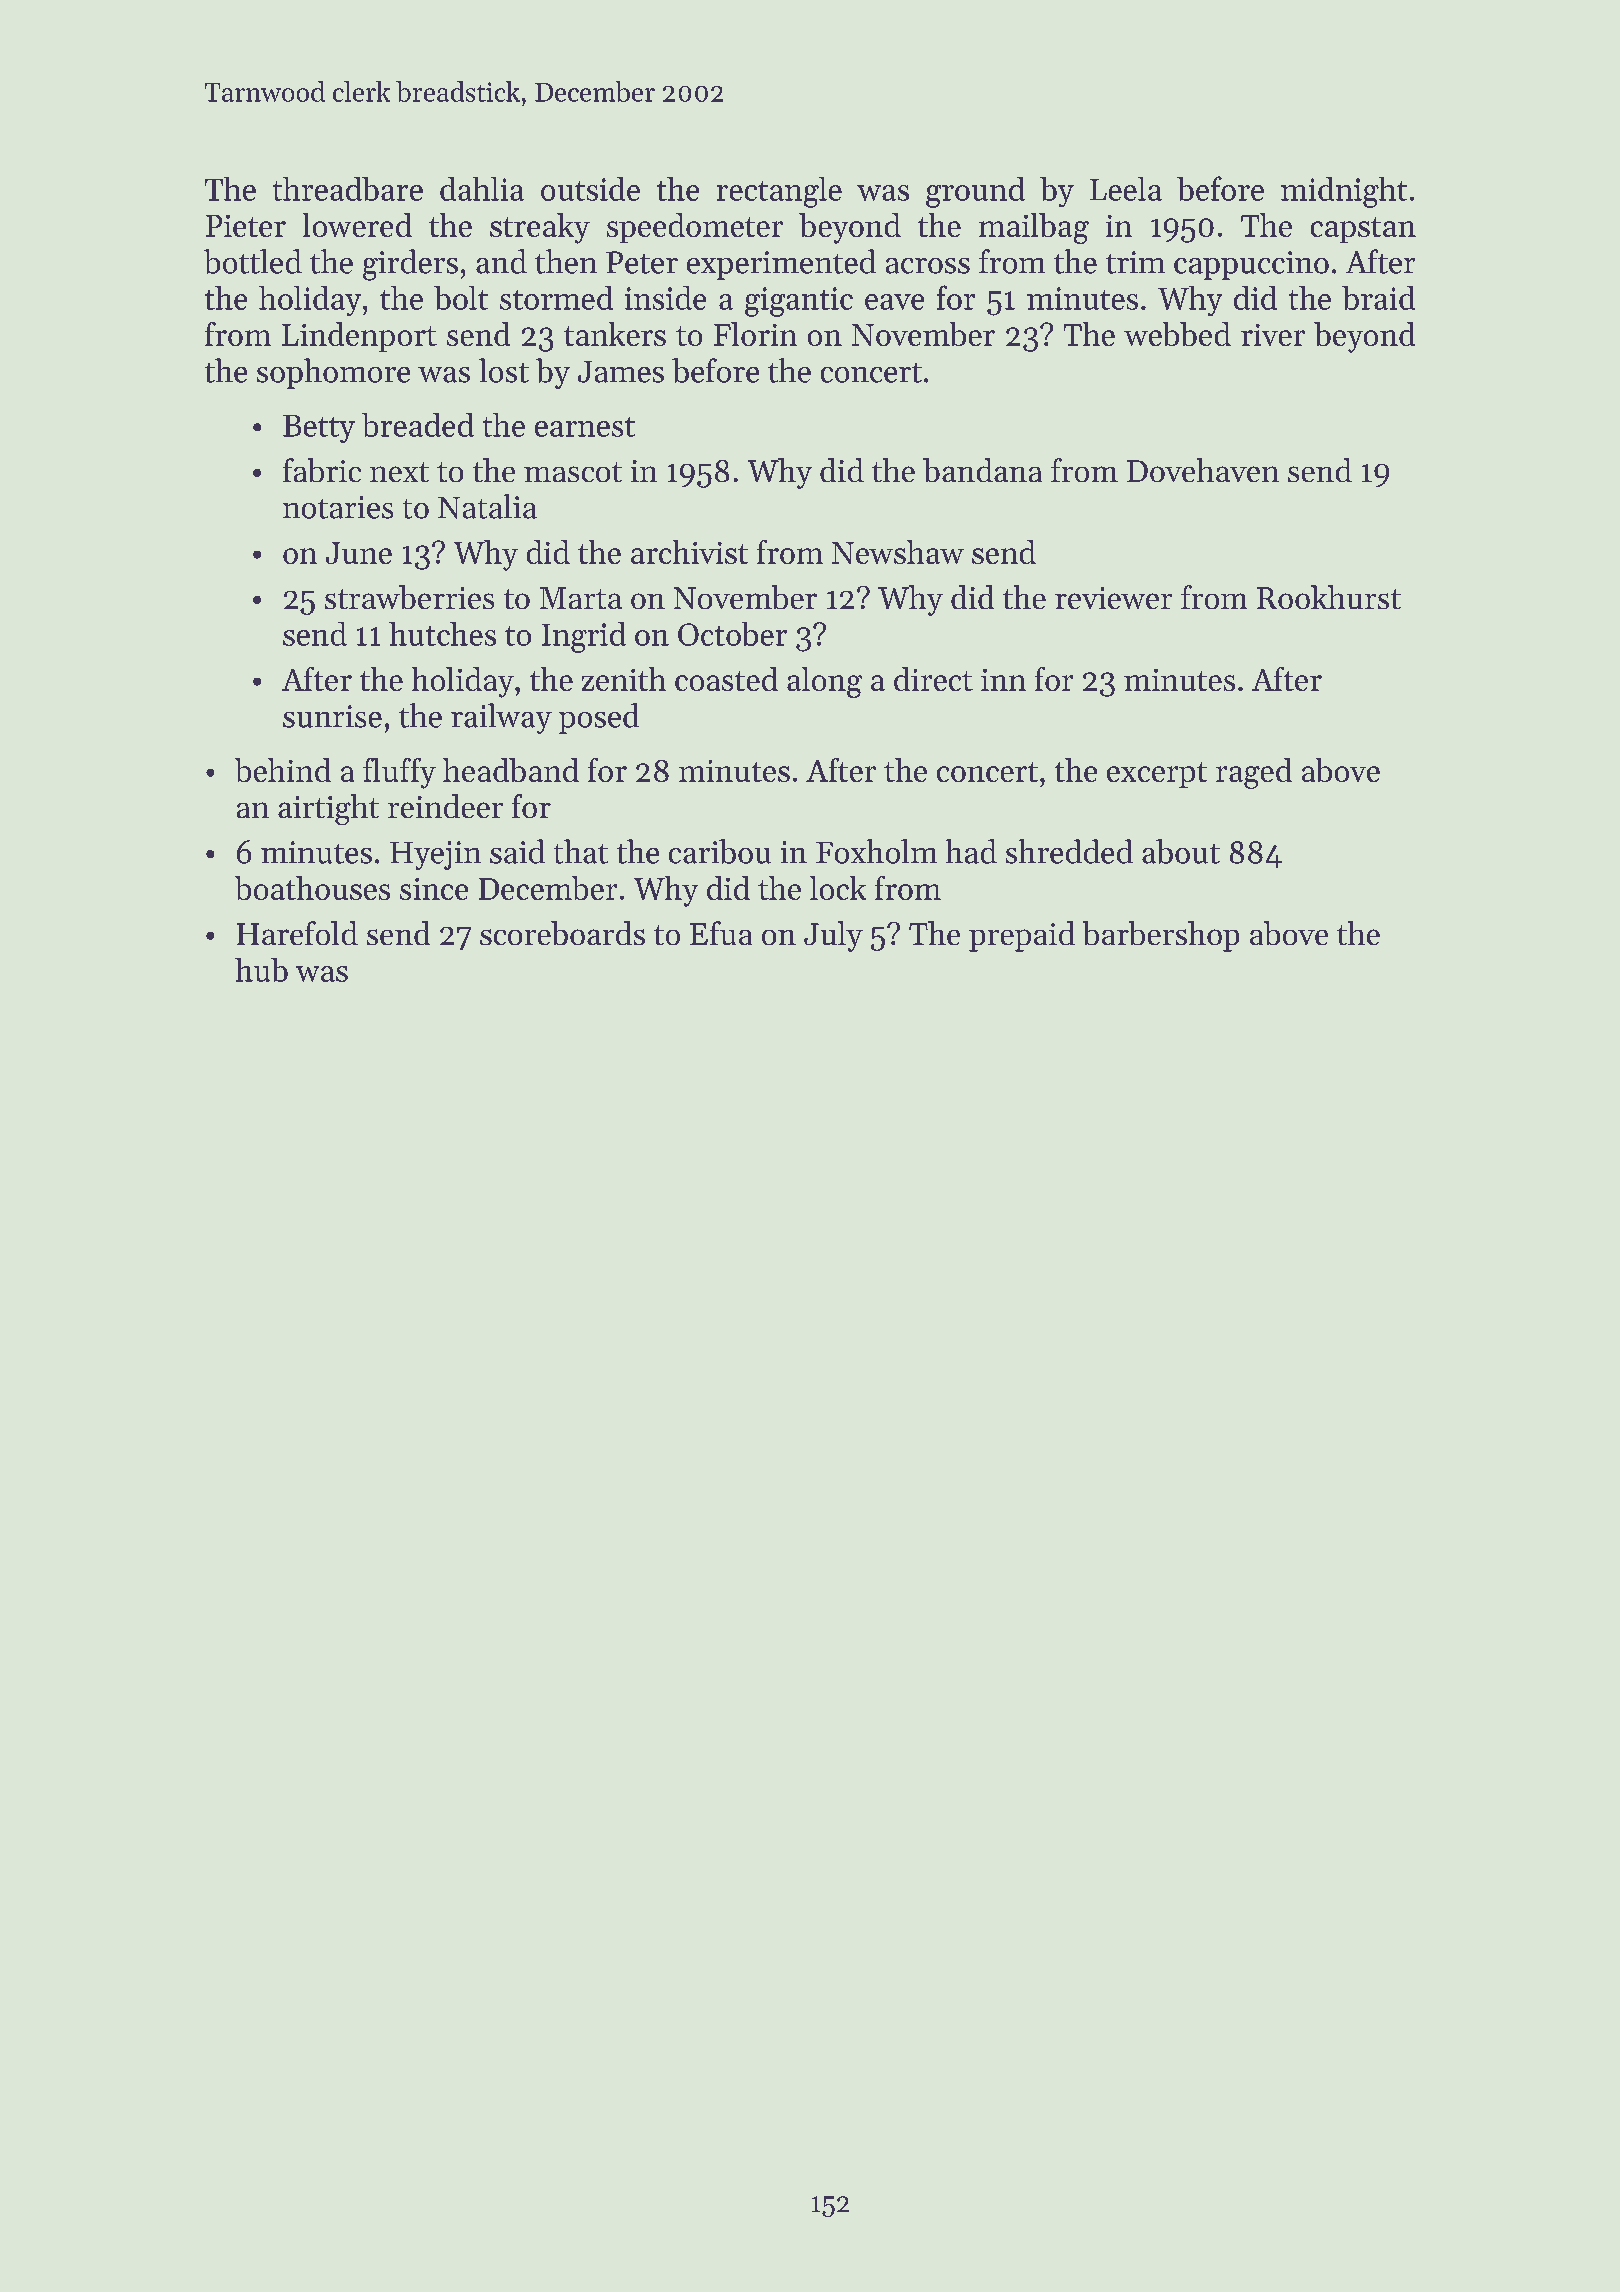  Describe the element at coordinates (418, 425) in the screenshot. I see `breaded` at that location.
